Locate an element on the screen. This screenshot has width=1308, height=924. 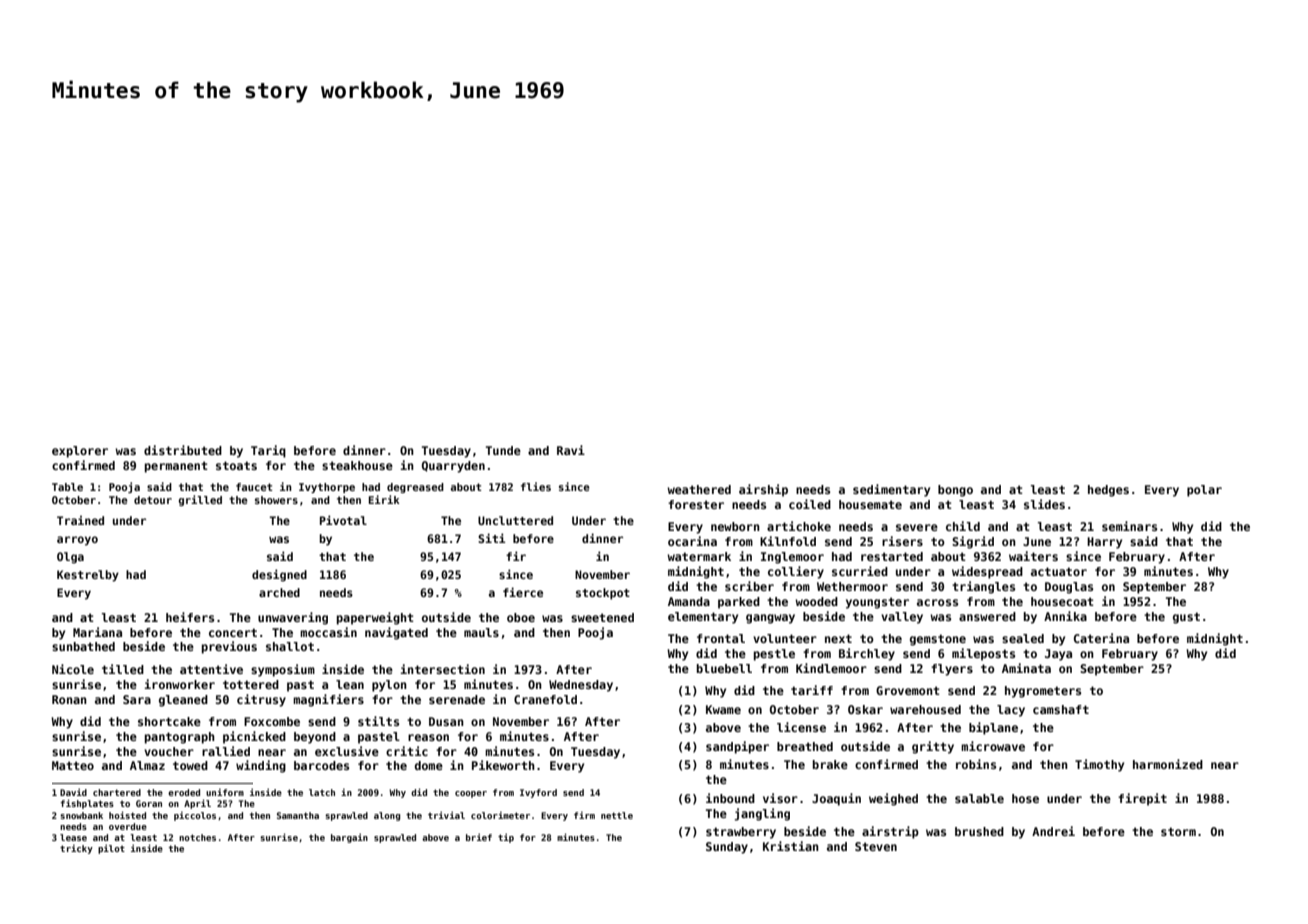
Ravi is located at coordinates (571, 450).
